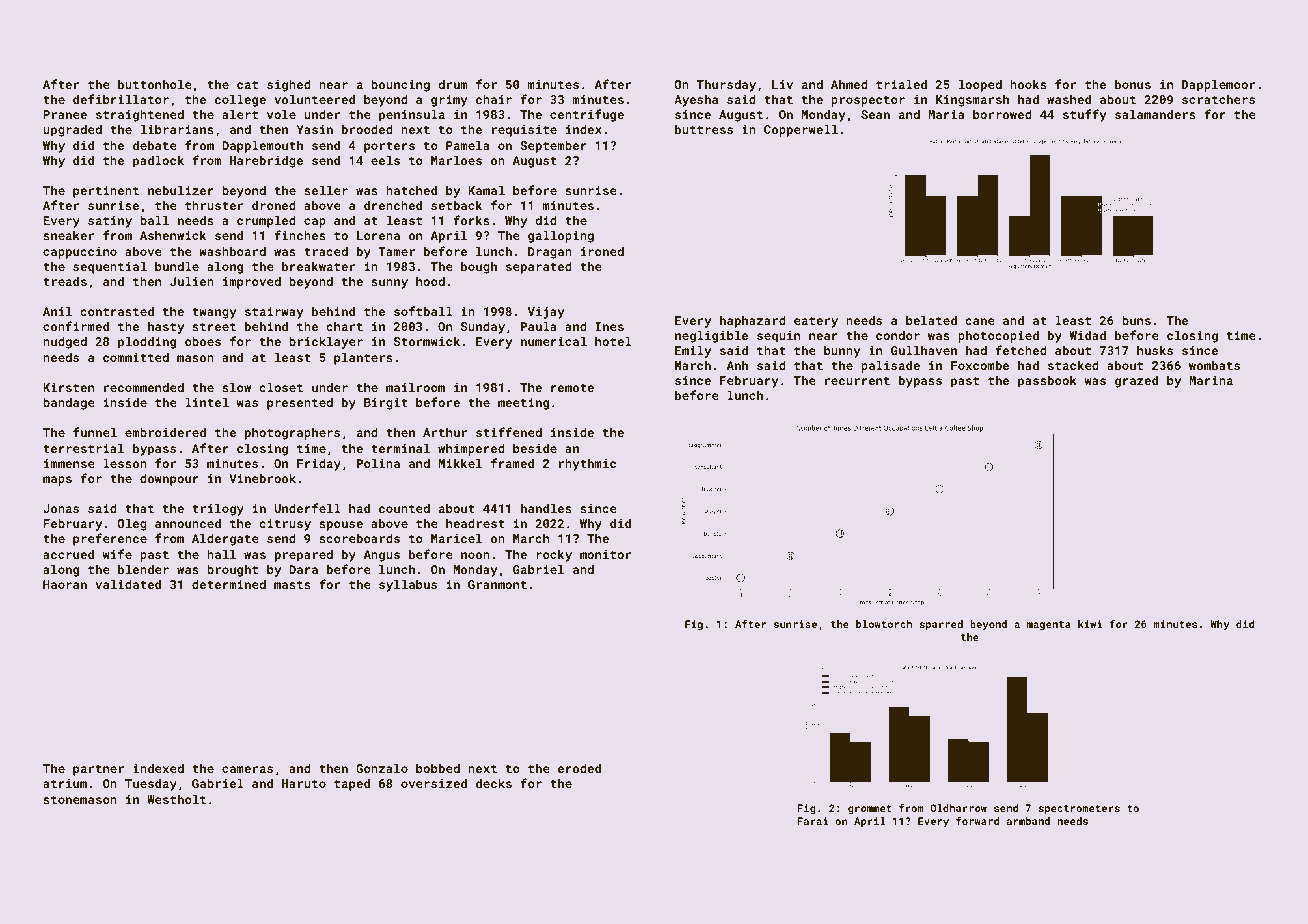 The width and height of the page is (1308, 924). Describe the element at coordinates (1090, 624) in the page. I see `kiwi` at that location.
